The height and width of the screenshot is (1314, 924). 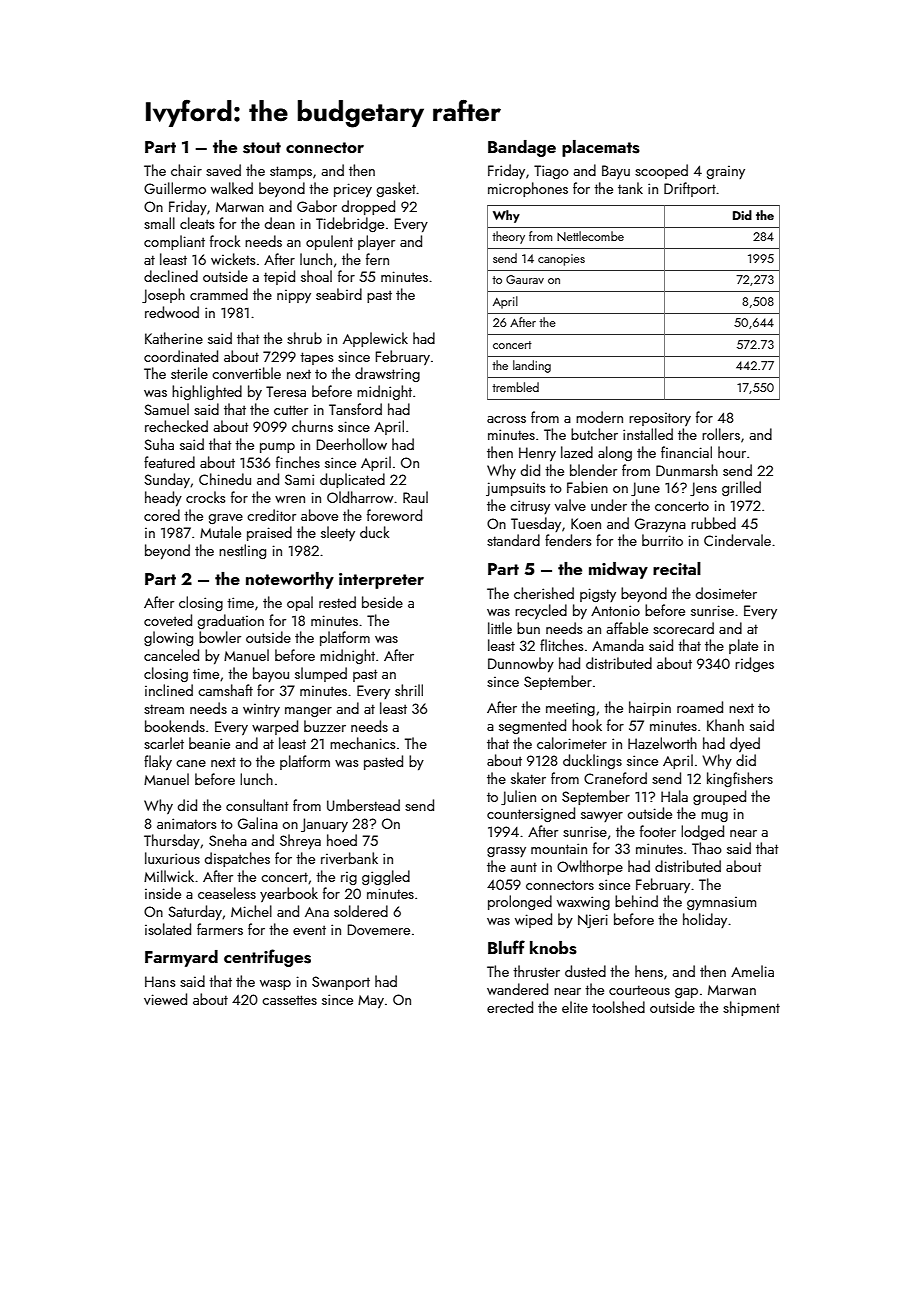 I want to click on Gabor, so click(x=317, y=206).
